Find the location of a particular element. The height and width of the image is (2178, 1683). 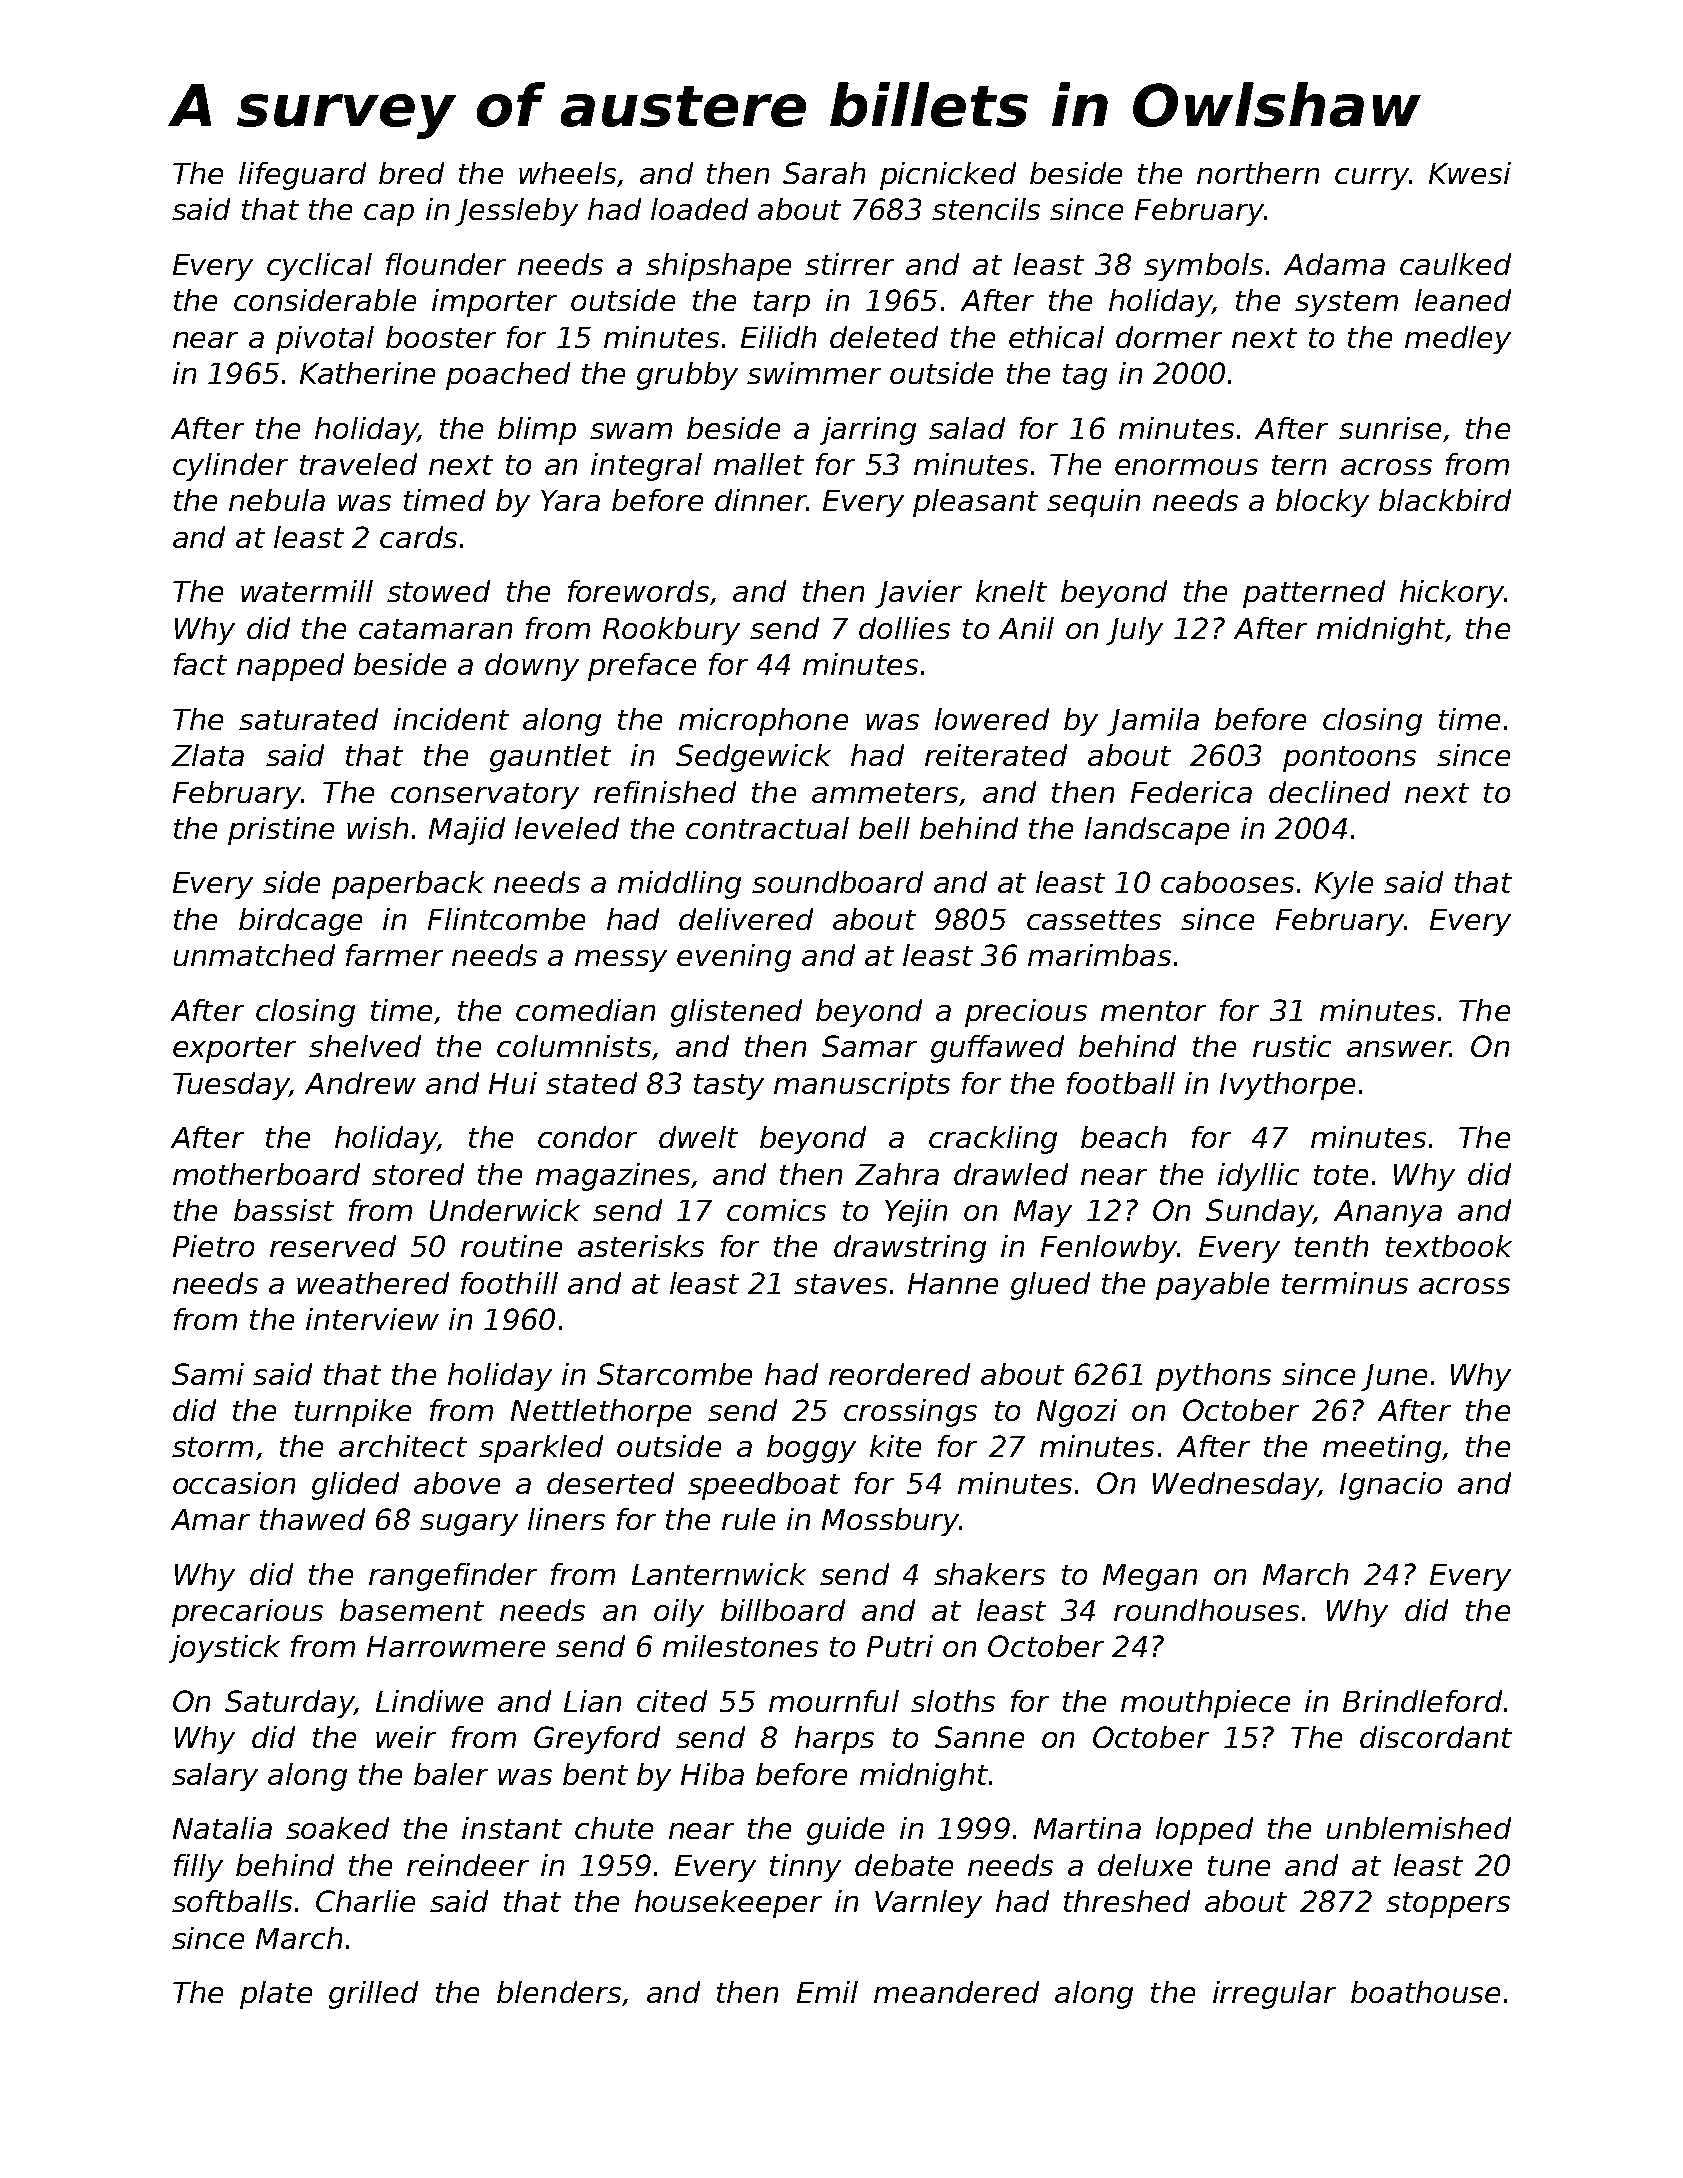

manuscripts is located at coordinates (862, 1086).
